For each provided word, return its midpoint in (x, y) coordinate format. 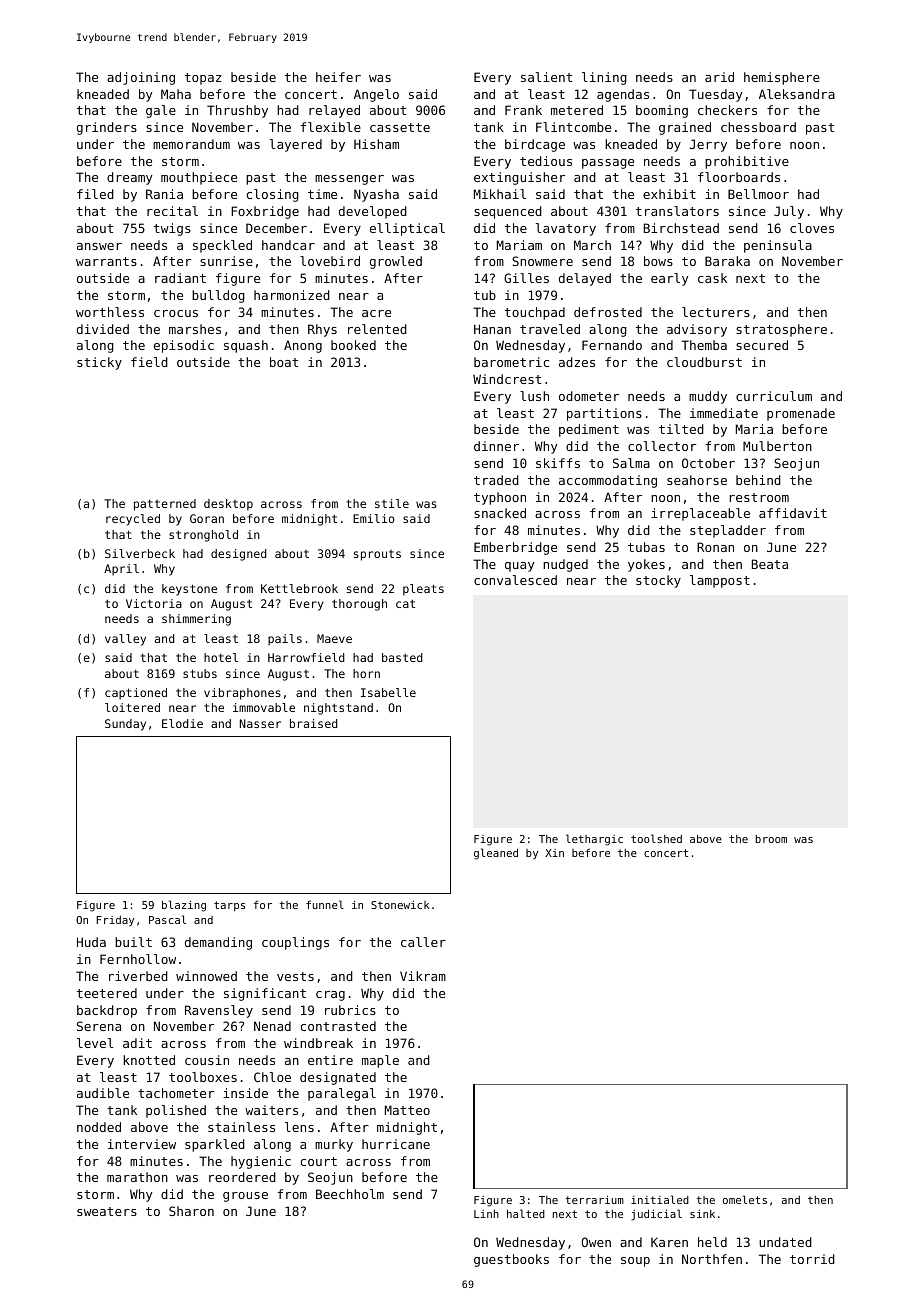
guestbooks (511, 1260)
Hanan (492, 329)
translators (677, 211)
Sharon (191, 1211)
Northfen (712, 1259)
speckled (222, 246)
